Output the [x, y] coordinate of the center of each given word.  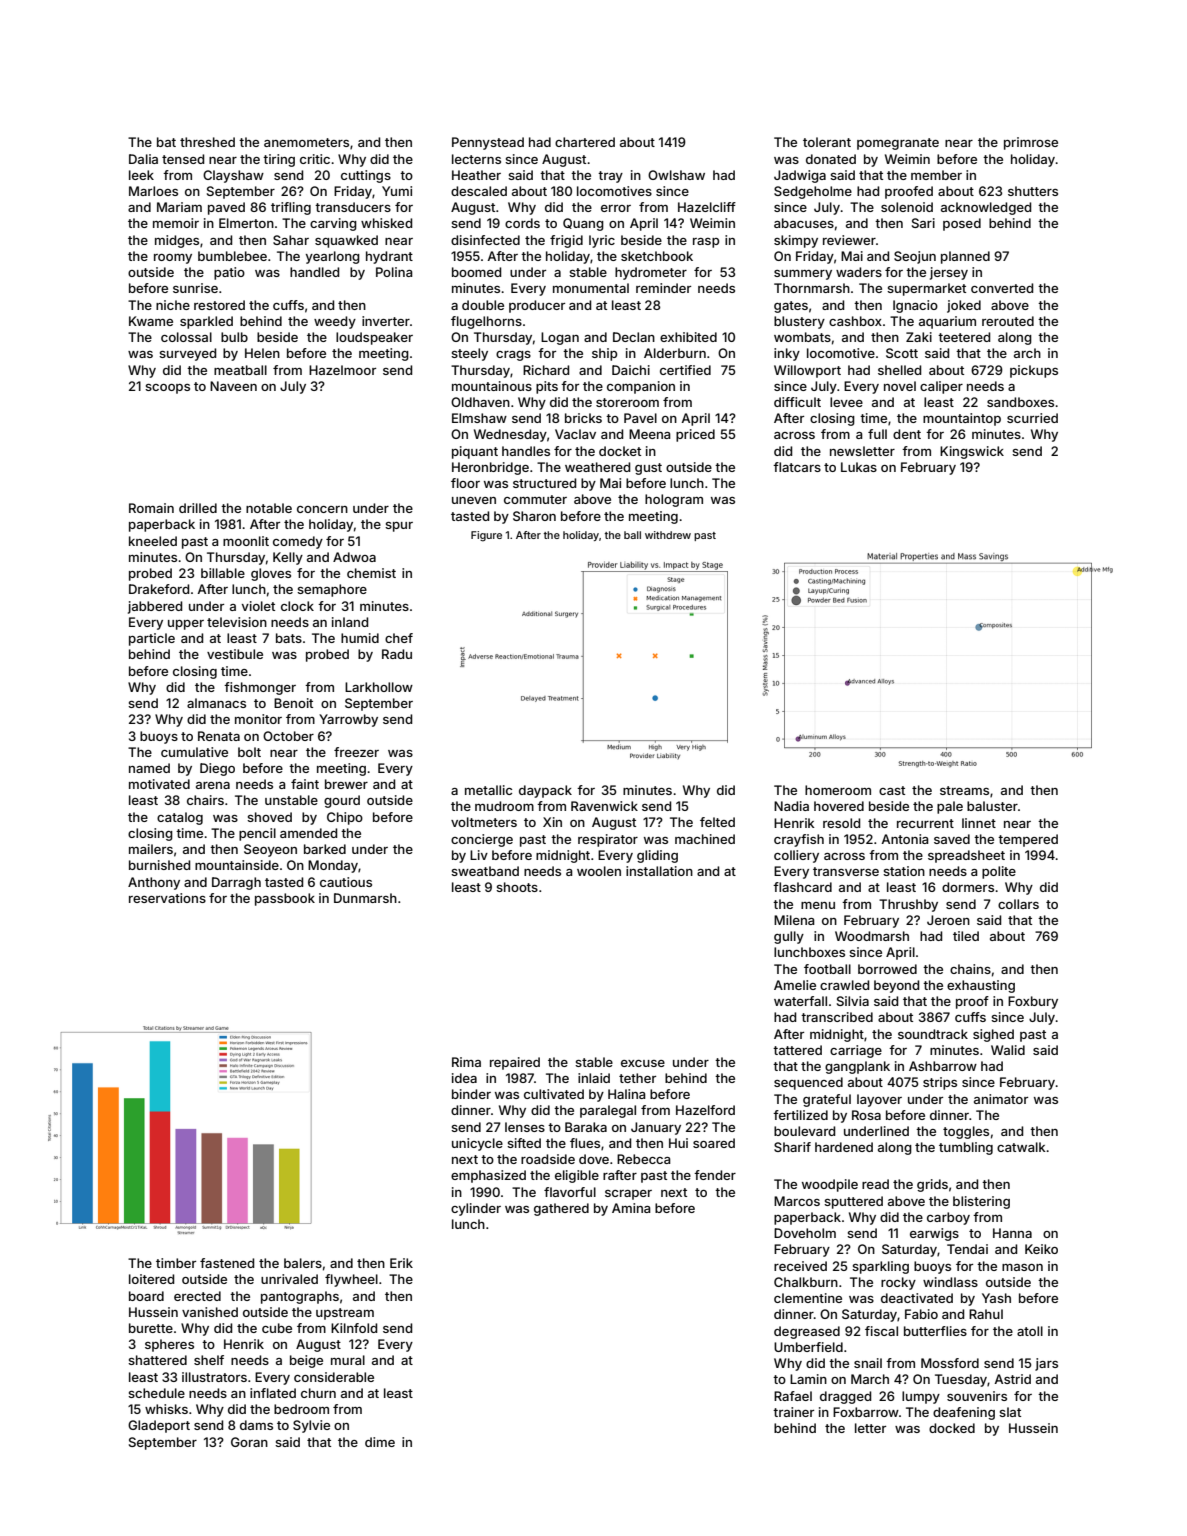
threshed [207, 142]
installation [659, 871]
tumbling [966, 1148]
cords [522, 223]
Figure [486, 536]
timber [176, 1263]
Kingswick [972, 452]
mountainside [237, 865]
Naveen [233, 386]
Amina [631, 1208]
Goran [249, 1442]
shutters [1033, 191]
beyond [896, 986]
